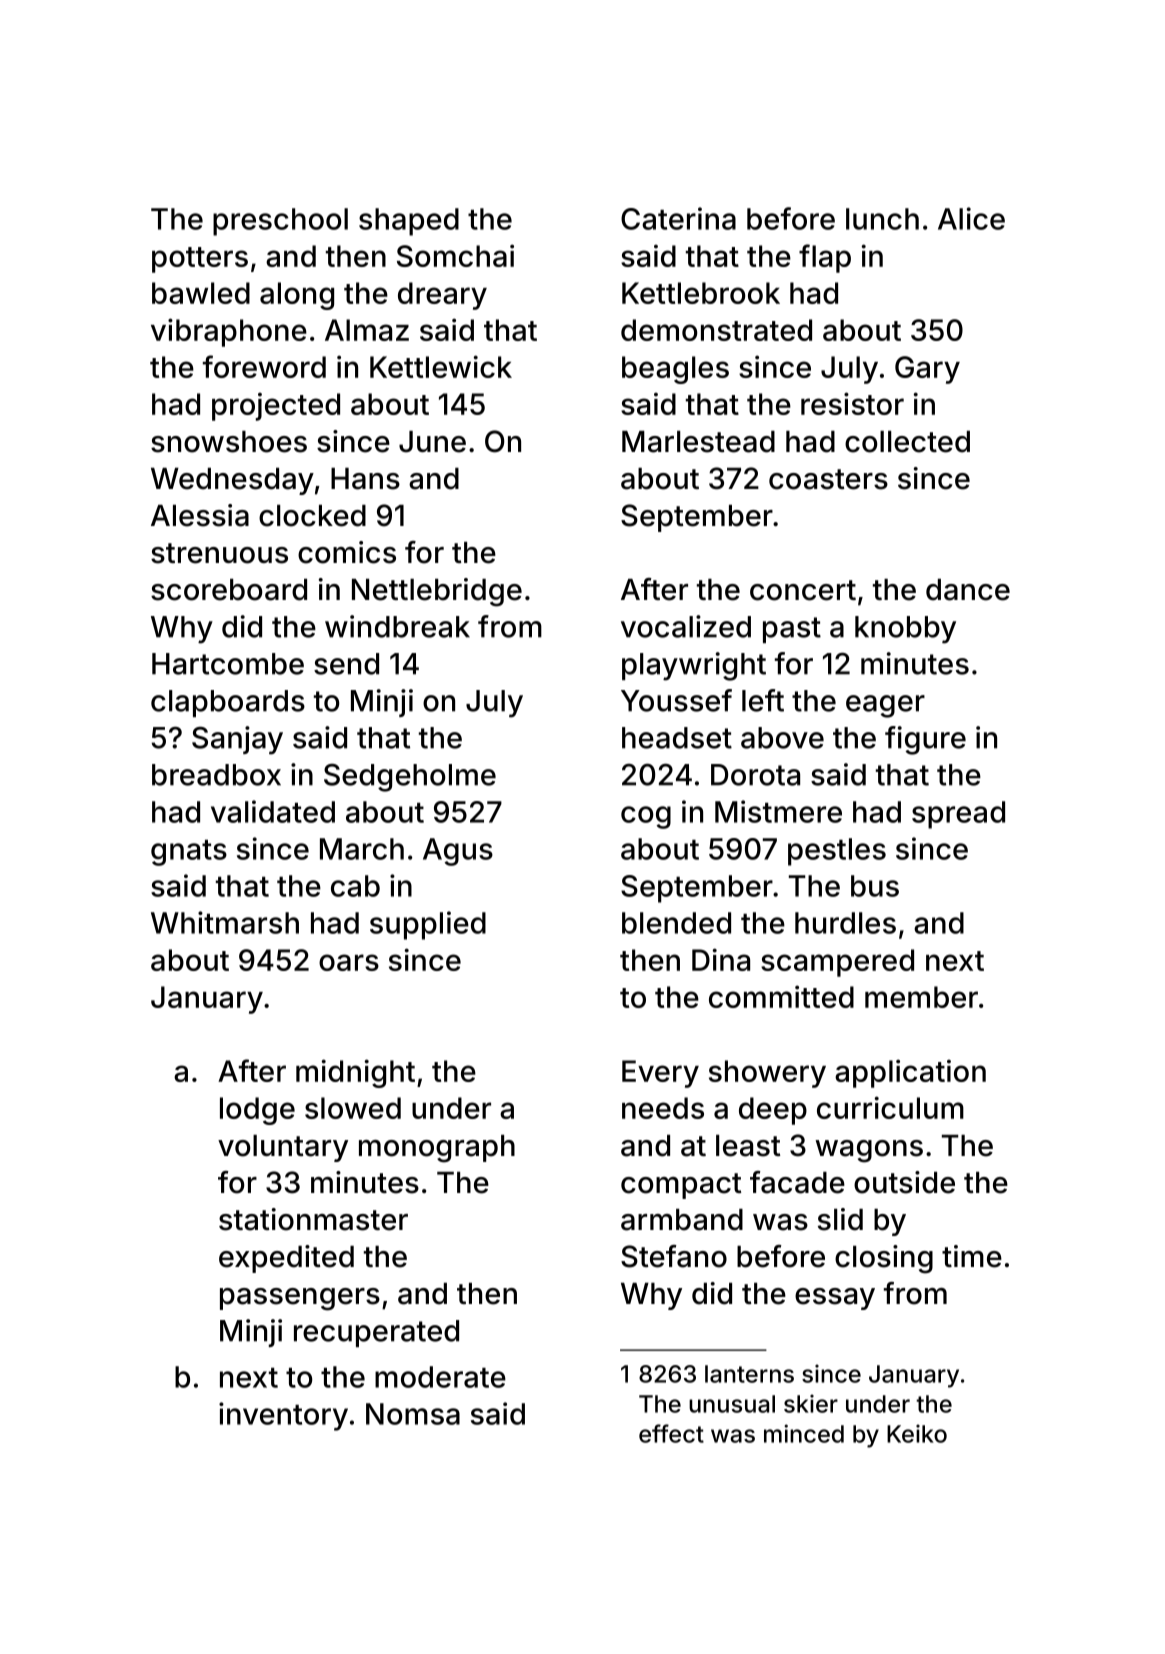 The height and width of the document is (1654, 1165). I want to click on lunch, so click(882, 219).
